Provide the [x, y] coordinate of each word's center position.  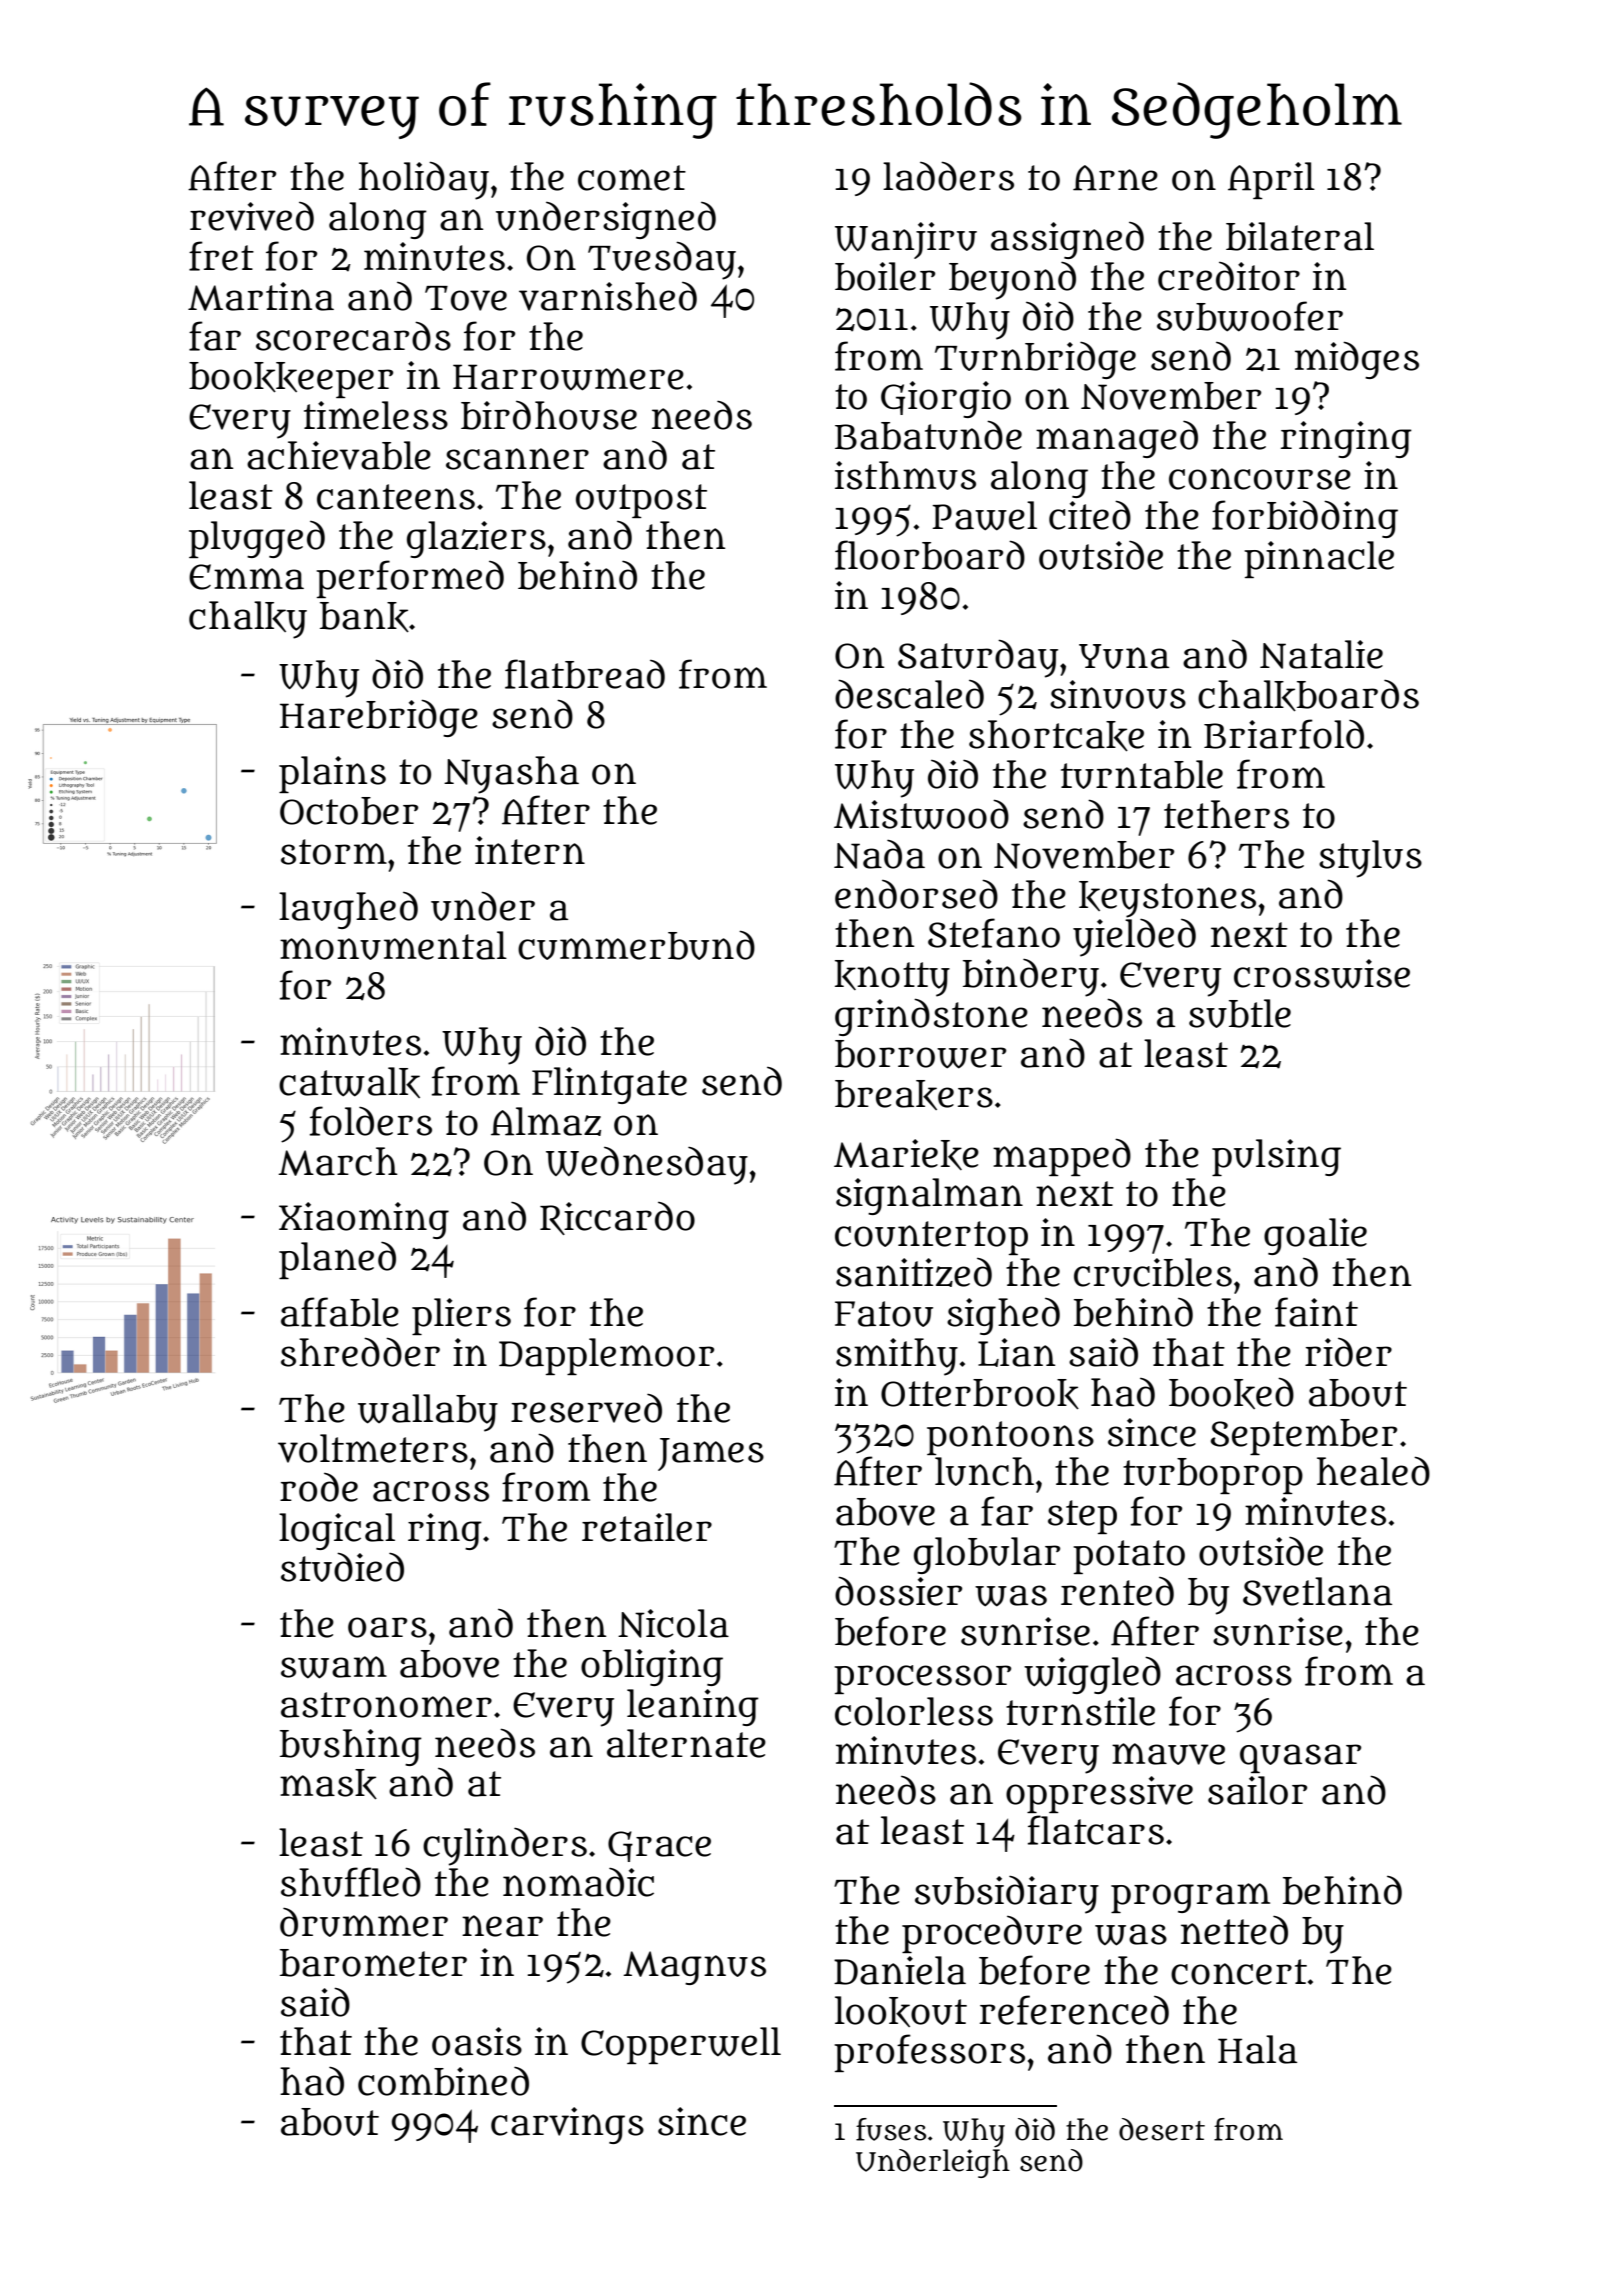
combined [443, 2081]
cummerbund [636, 945]
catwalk [349, 1082]
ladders [948, 176]
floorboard [930, 555]
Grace [659, 1846]
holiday [424, 180]
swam [334, 1667]
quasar [1300, 1758]
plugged [257, 539]
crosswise [1322, 974]
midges [1357, 360]
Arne [1115, 178]
